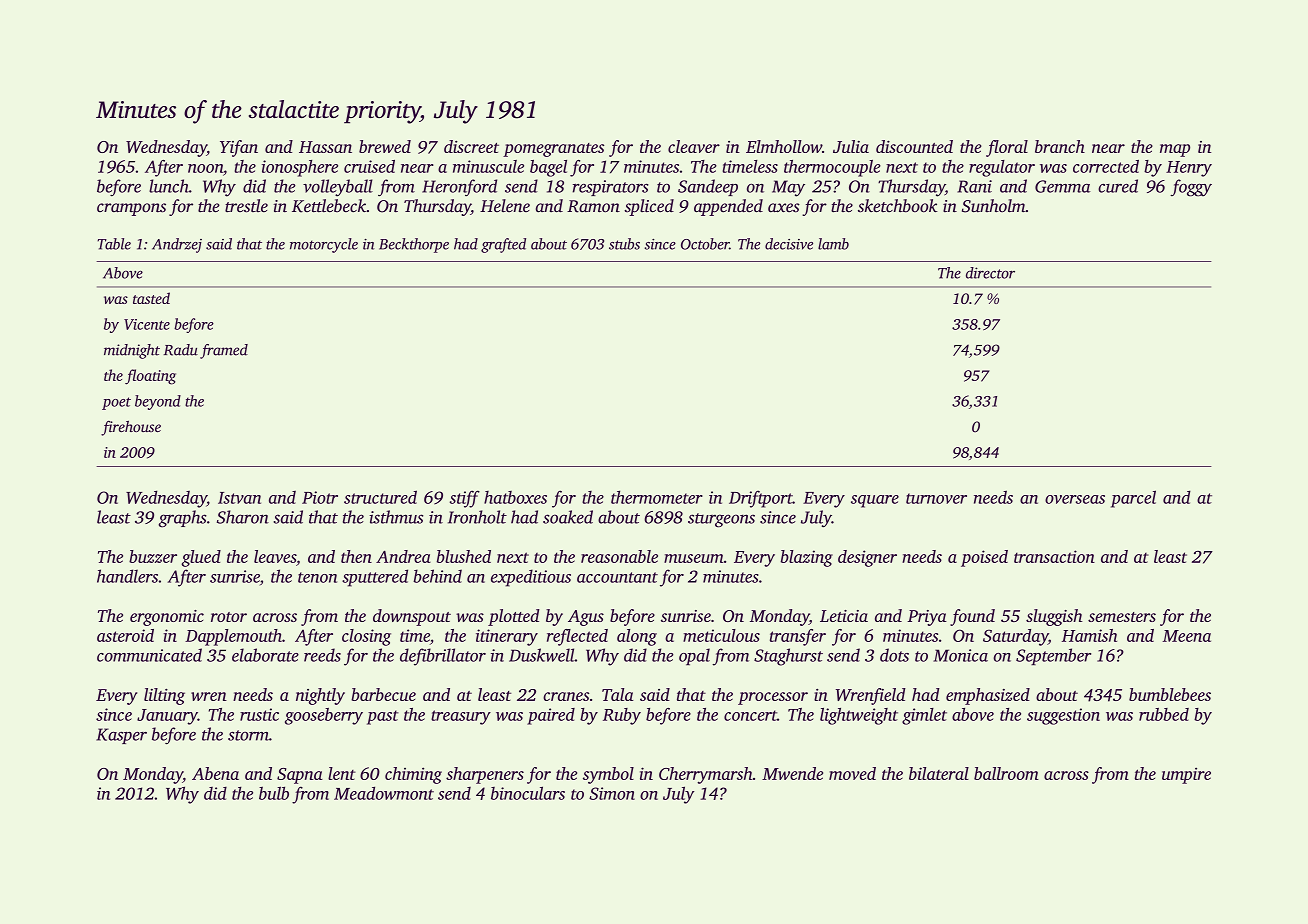 The image size is (1308, 924). I want to click on turnover, so click(936, 498).
